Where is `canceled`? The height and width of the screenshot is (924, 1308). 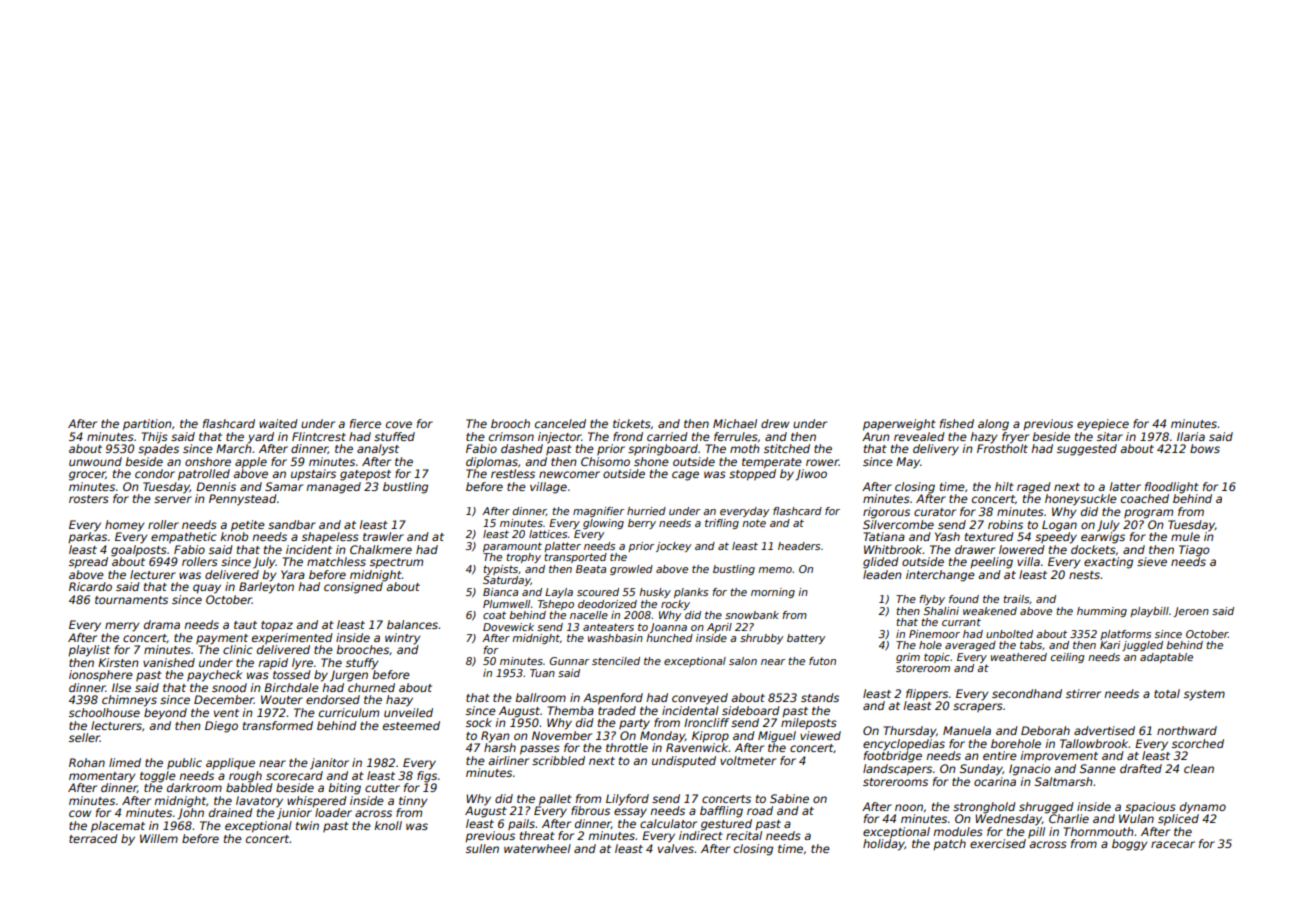
canceled is located at coordinates (560, 423).
